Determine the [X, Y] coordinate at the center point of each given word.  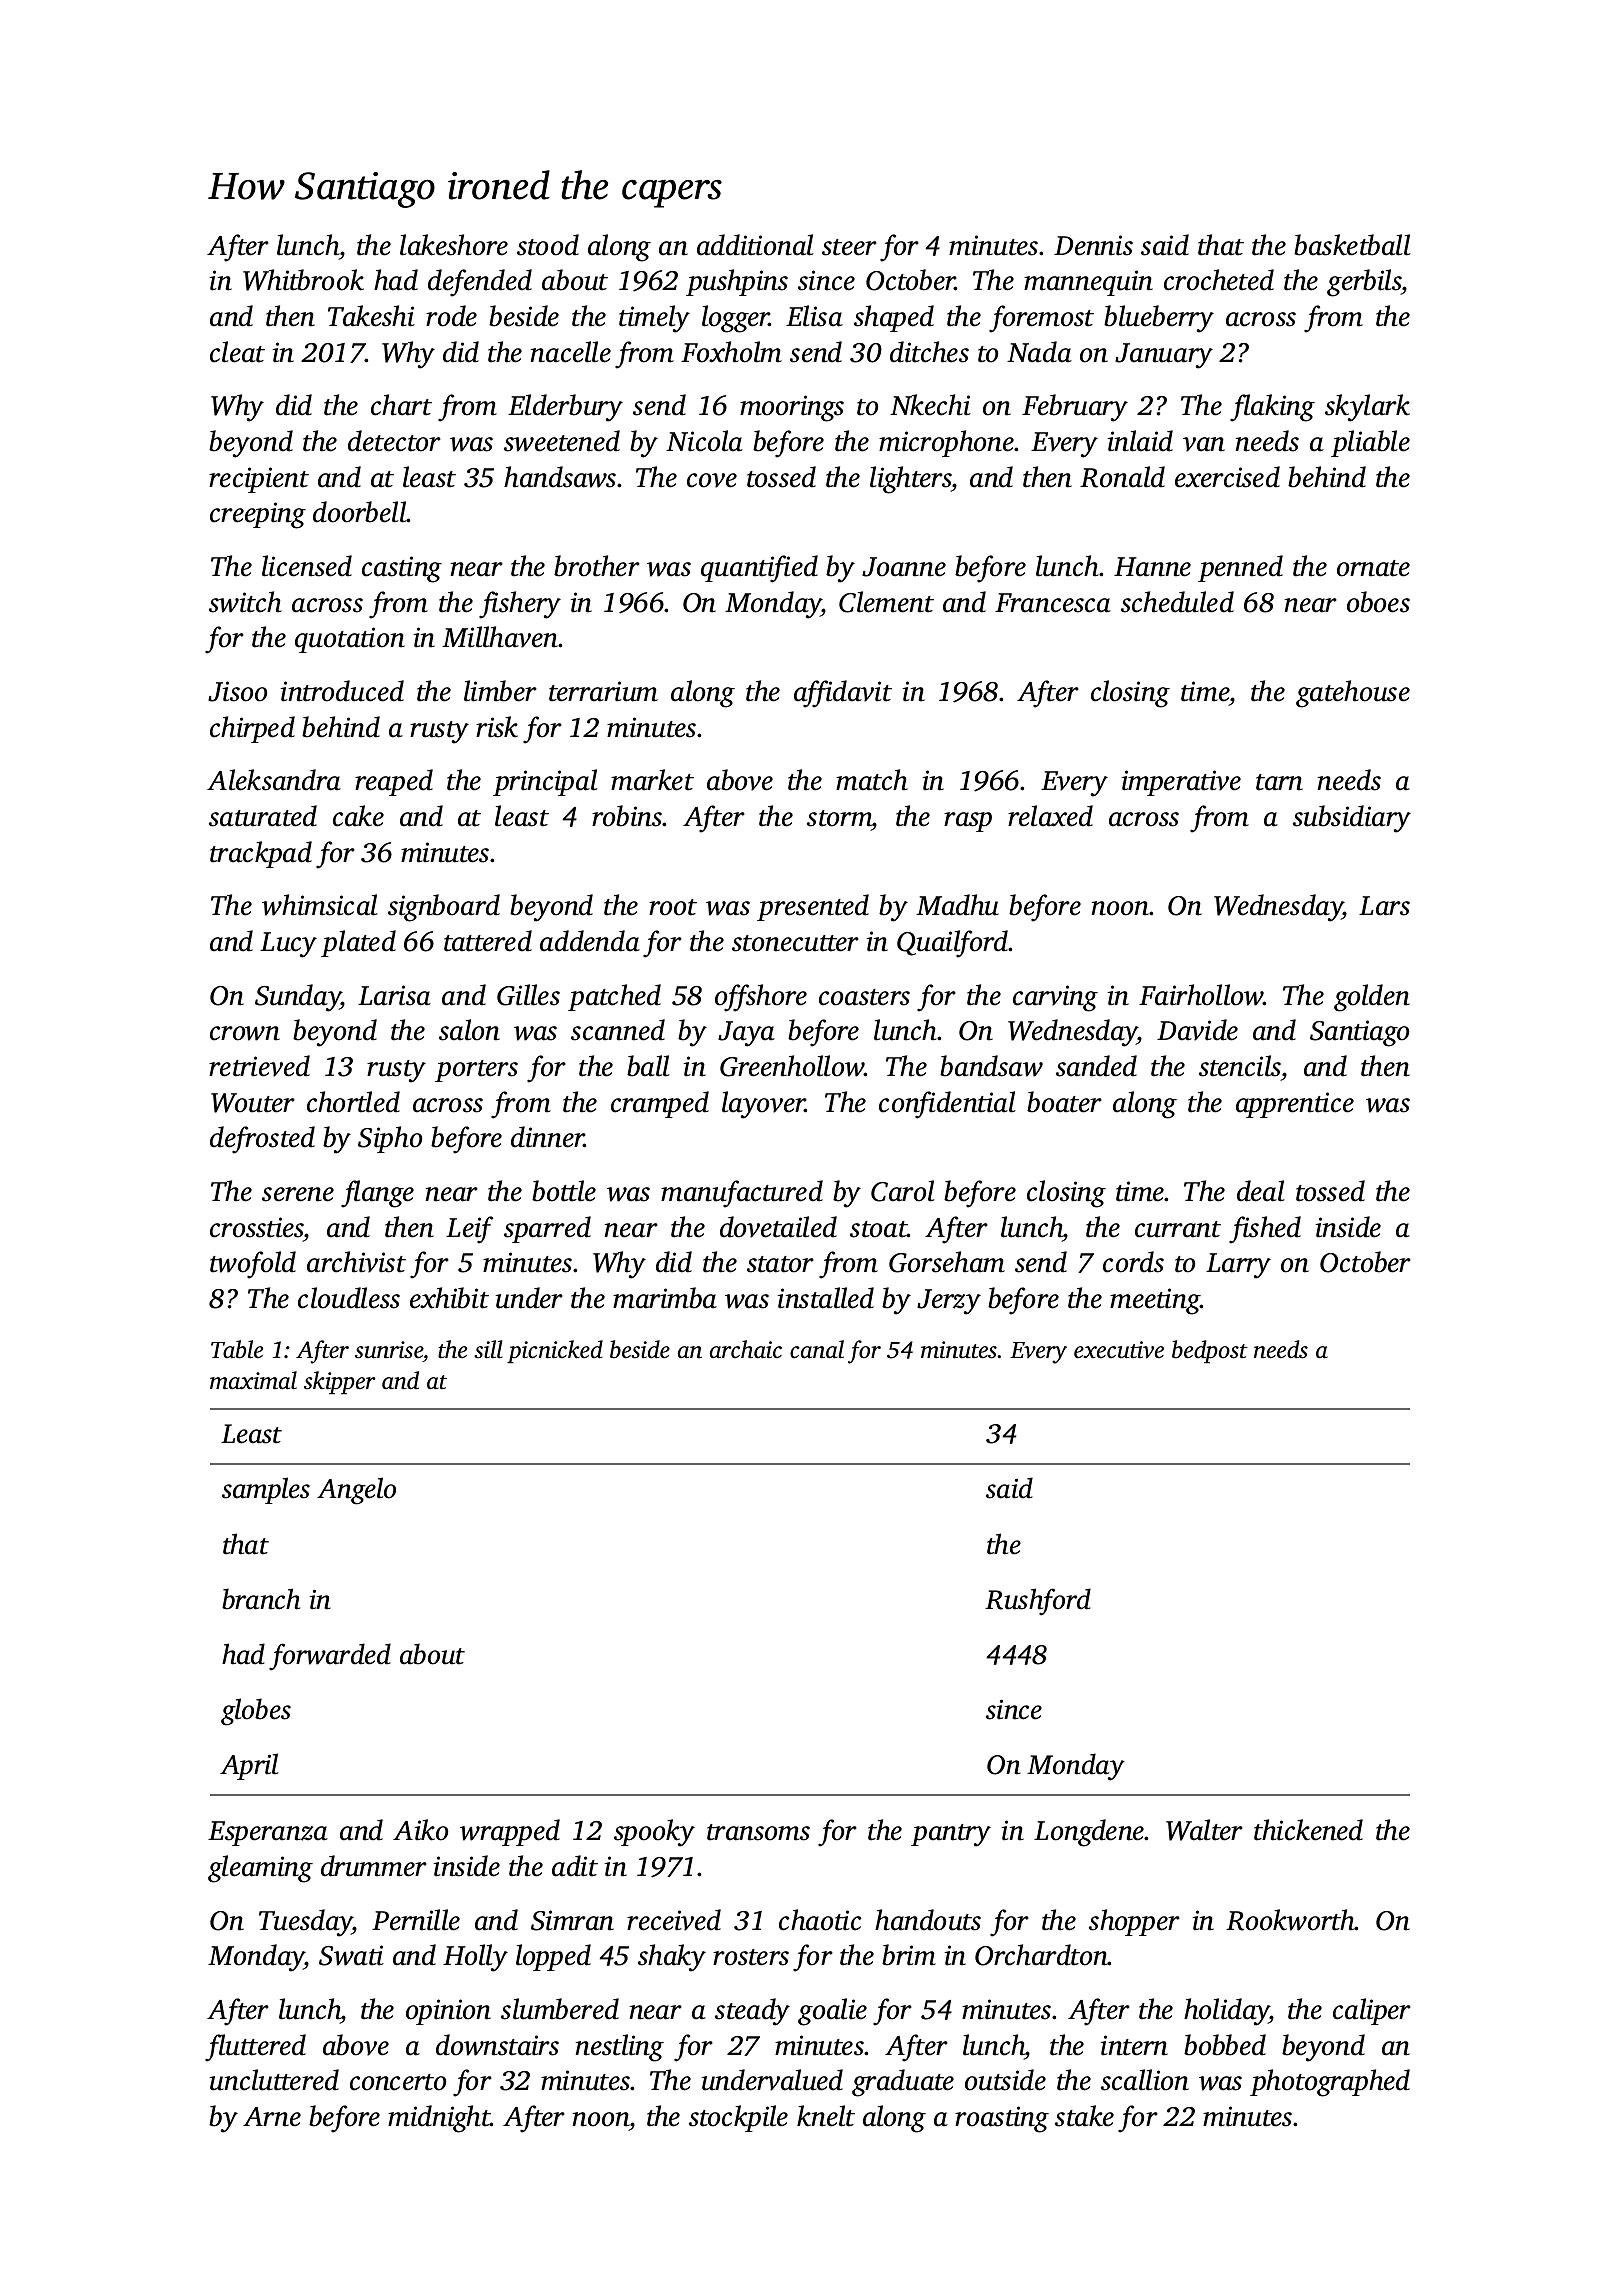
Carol [903, 1191]
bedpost [1210, 1351]
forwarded [330, 1657]
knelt [826, 2116]
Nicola [704, 441]
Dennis [1093, 245]
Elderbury [565, 408]
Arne [272, 2117]
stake [1084, 2116]
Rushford [1038, 1602]
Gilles [528, 995]
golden [1372, 998]
